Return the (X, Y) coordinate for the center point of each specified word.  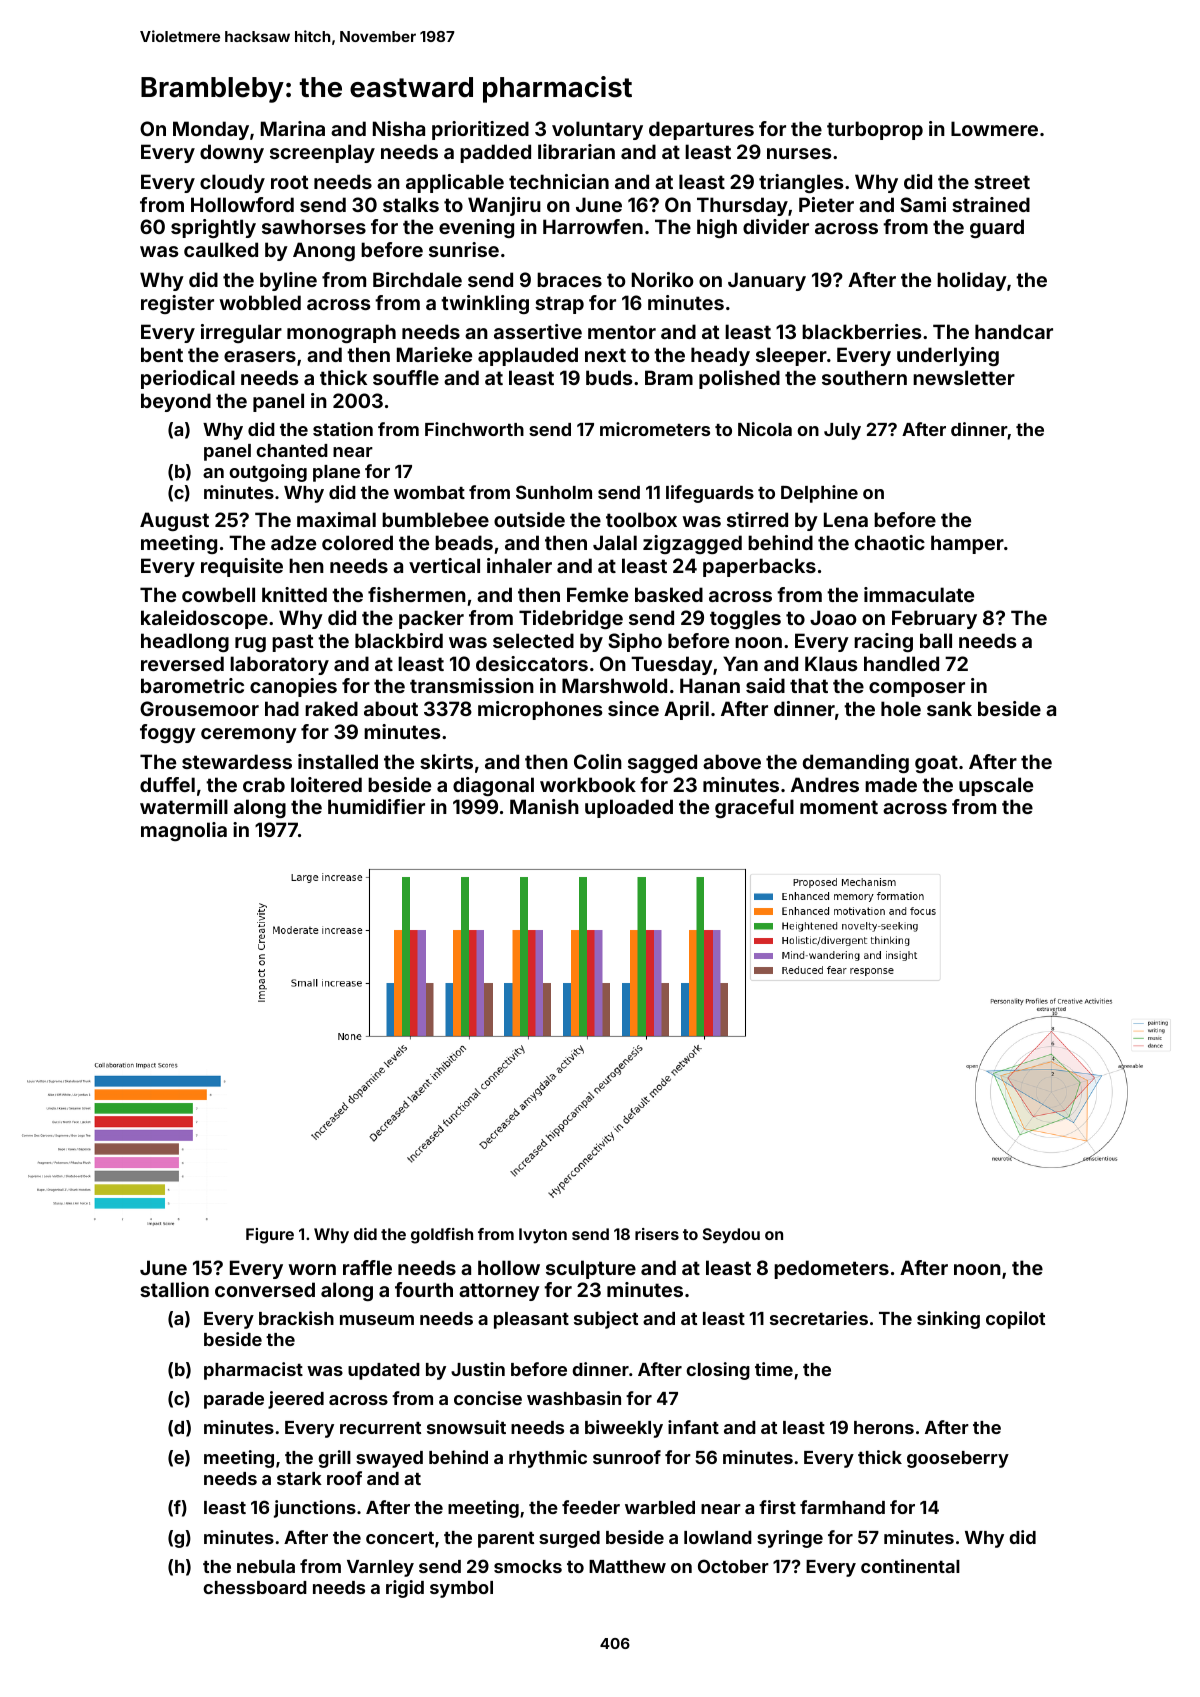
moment (839, 807)
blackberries (862, 331)
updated (384, 1371)
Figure (270, 1236)
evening (476, 228)
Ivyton (543, 1236)
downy (232, 153)
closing (718, 1371)
